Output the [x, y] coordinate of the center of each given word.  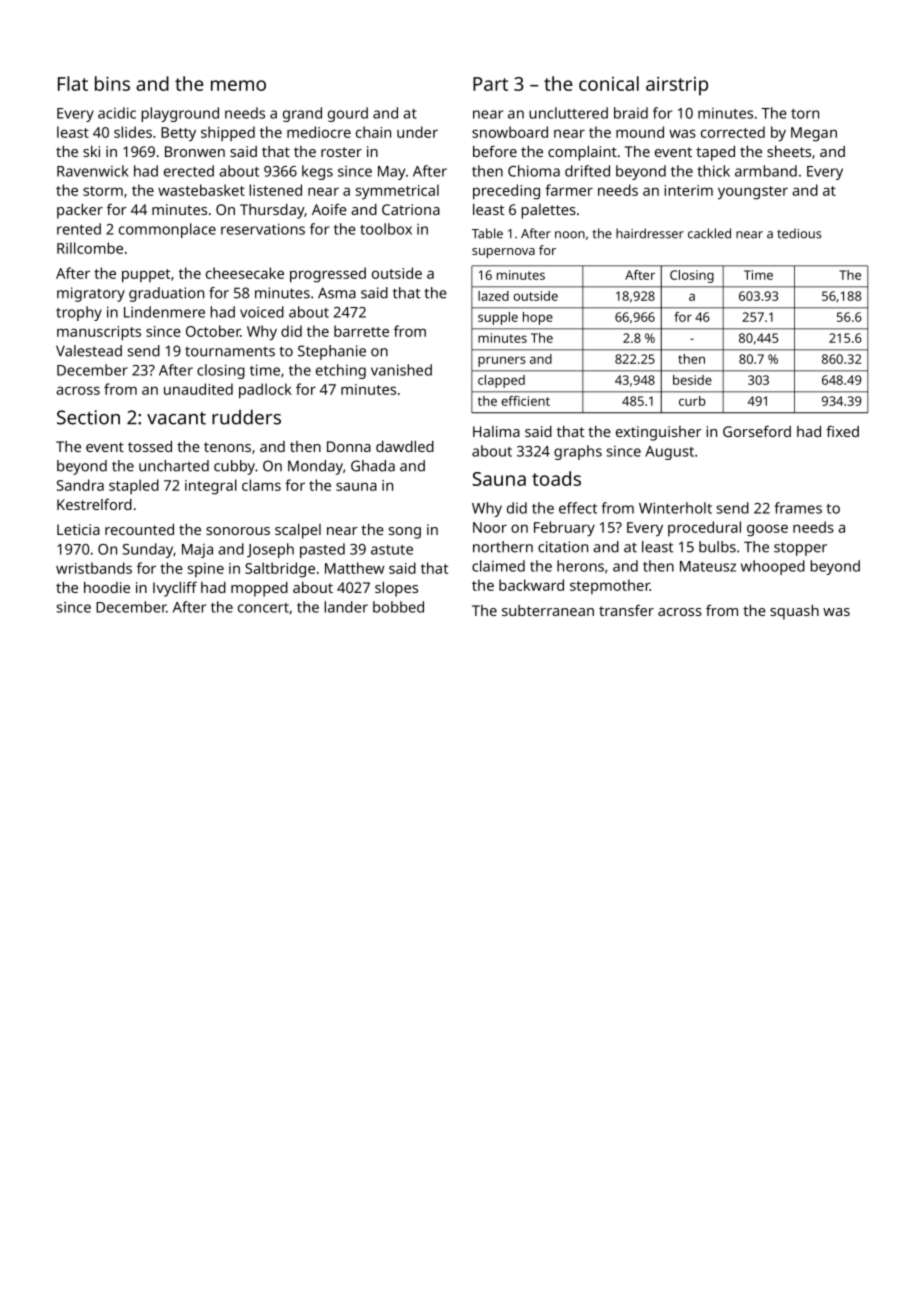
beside [692, 380]
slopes [396, 589]
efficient [525, 401]
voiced [262, 312]
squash [794, 612]
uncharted [174, 466]
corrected [733, 132]
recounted [139, 529]
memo [238, 85]
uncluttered [568, 113]
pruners [502, 361]
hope [538, 318]
